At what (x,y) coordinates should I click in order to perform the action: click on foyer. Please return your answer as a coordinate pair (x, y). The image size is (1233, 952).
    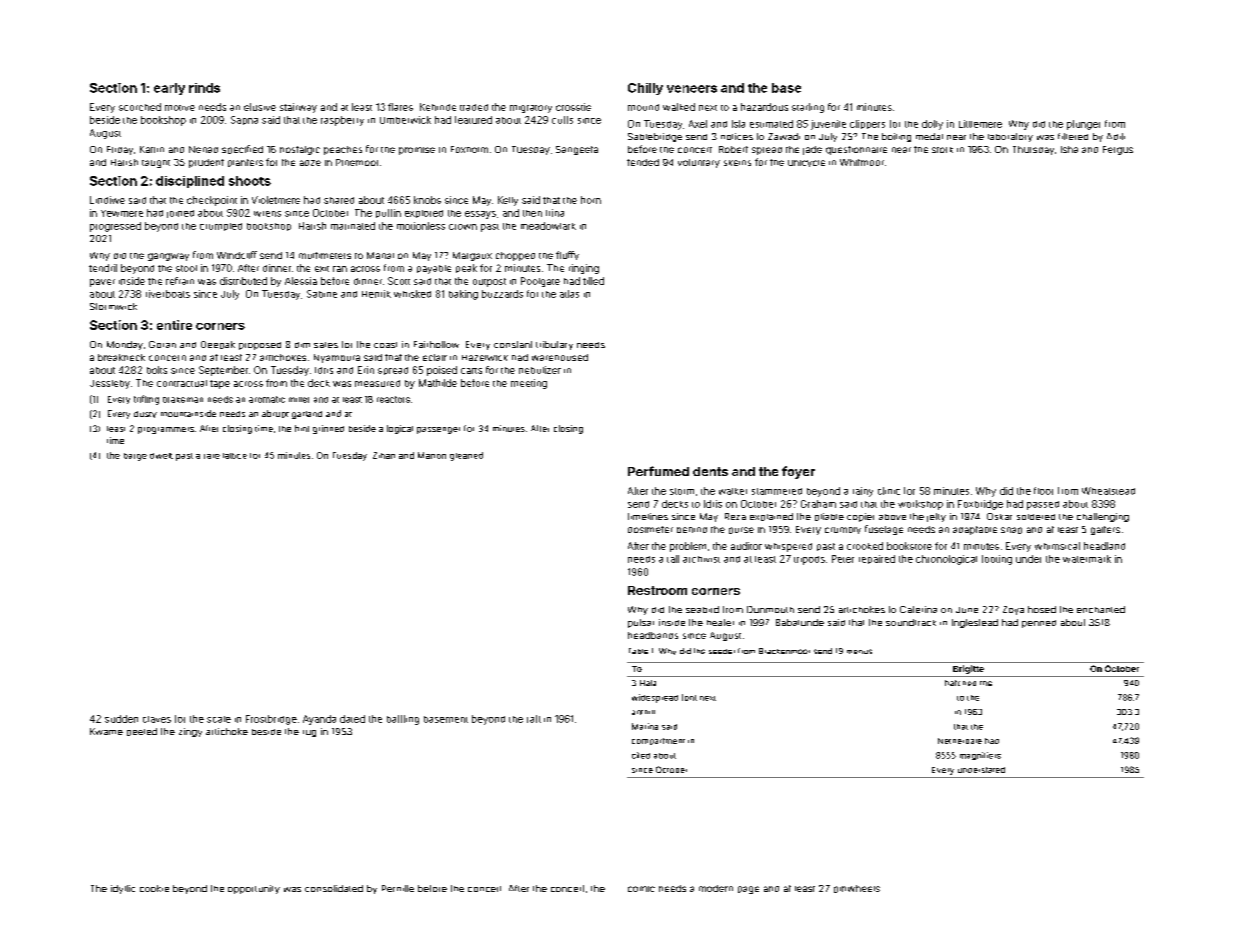
    Looking at the image, I should click on (798, 472).
